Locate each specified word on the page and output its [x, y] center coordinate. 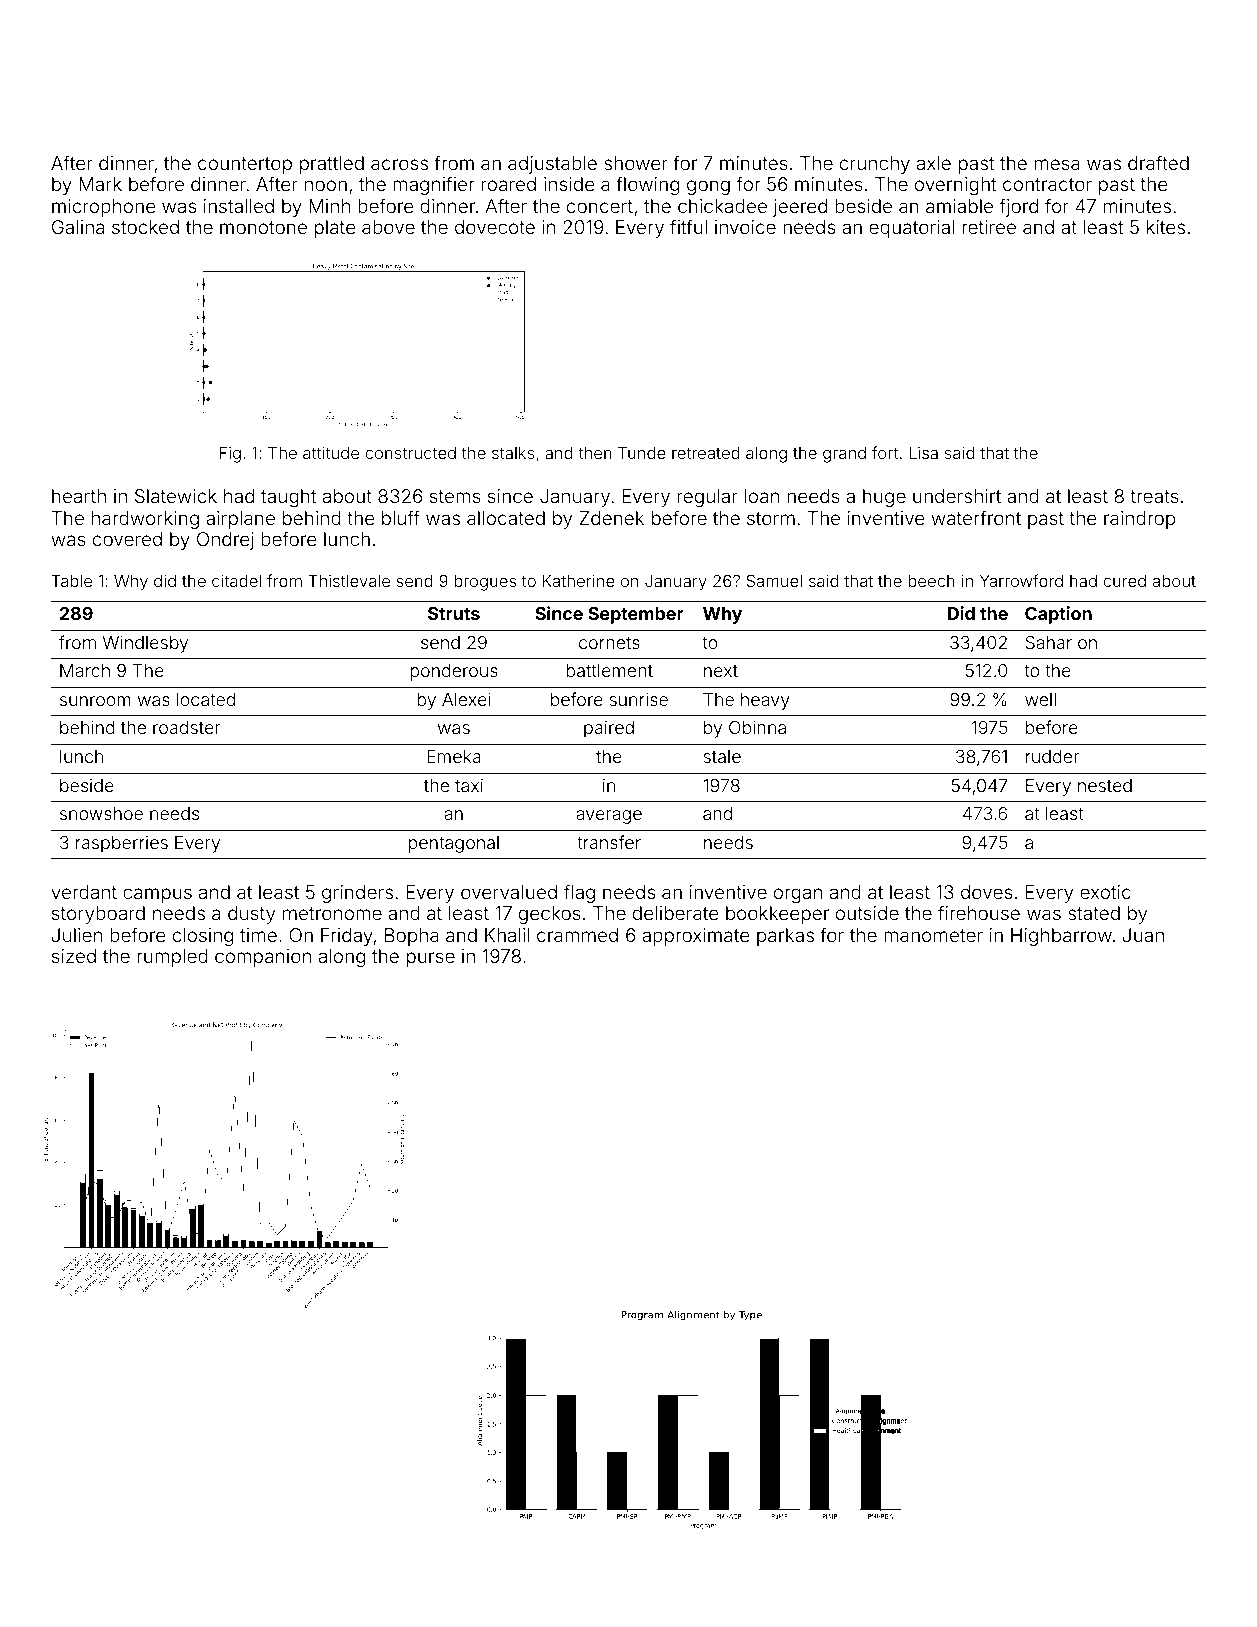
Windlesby [145, 644]
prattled [332, 165]
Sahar [1049, 642]
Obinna [757, 727]
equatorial [911, 229]
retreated [706, 453]
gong [708, 187]
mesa [1057, 164]
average [609, 817]
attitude [331, 452]
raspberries [122, 844]
